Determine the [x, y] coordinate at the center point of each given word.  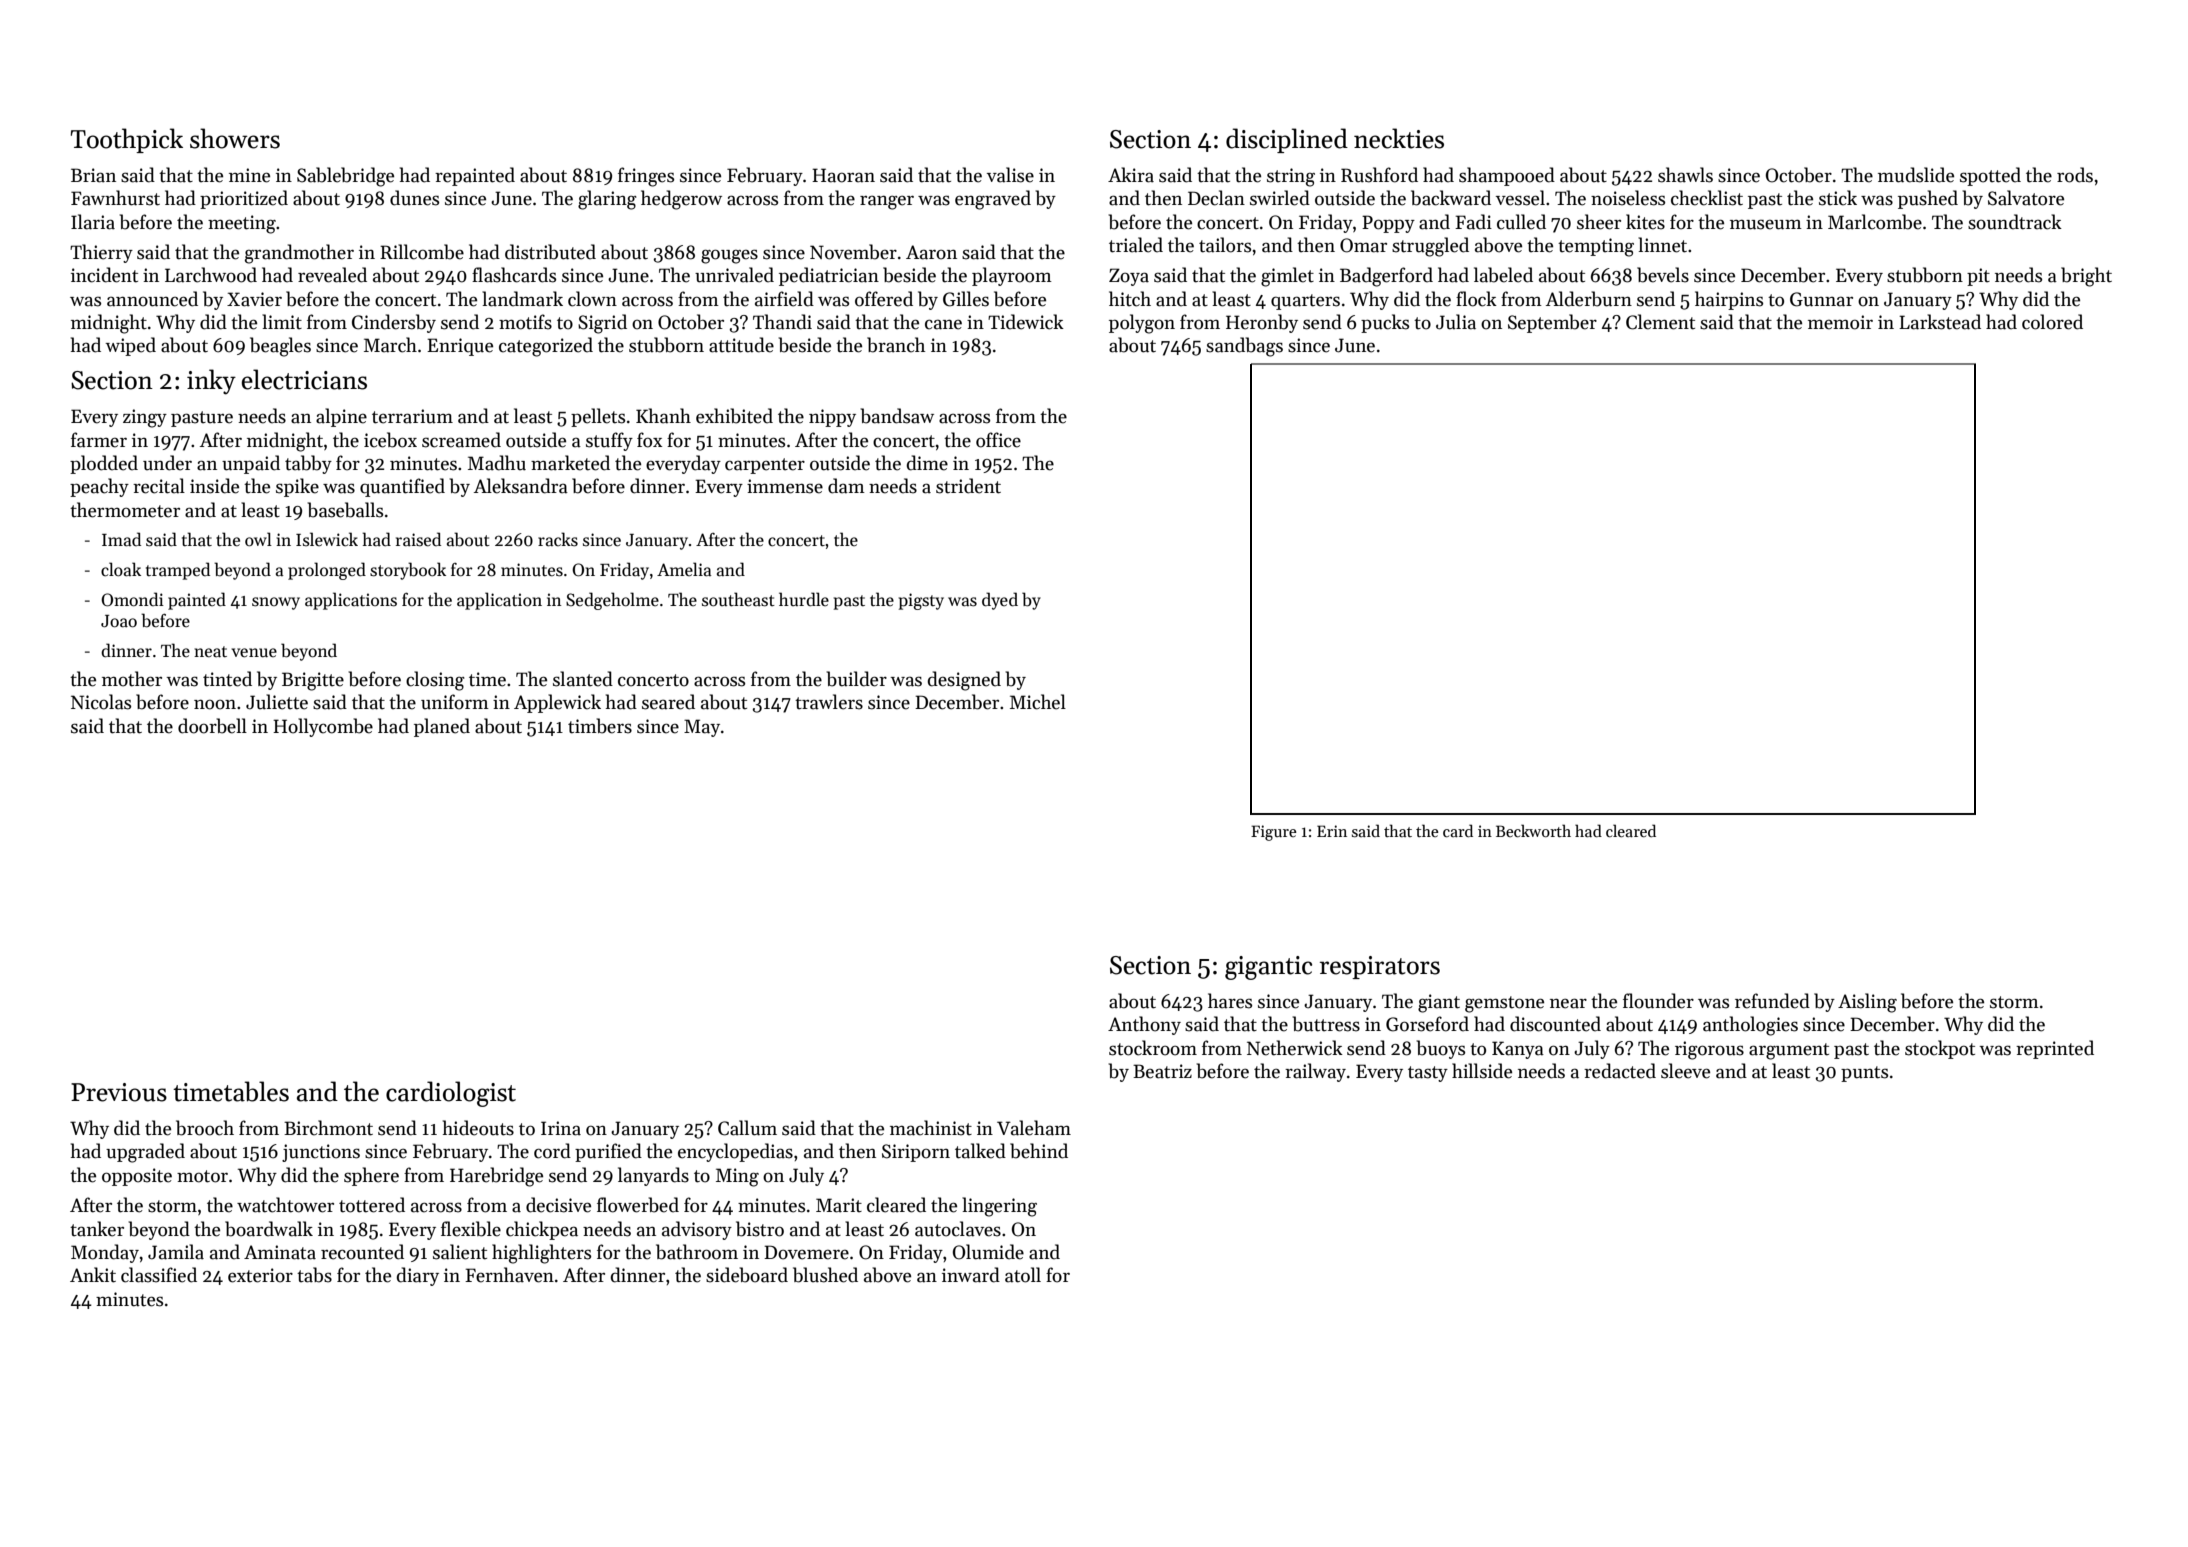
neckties [1399, 138]
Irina [561, 1128]
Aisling [1867, 1003]
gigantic [1268, 968]
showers [235, 138]
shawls [1685, 175]
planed [442, 727]
